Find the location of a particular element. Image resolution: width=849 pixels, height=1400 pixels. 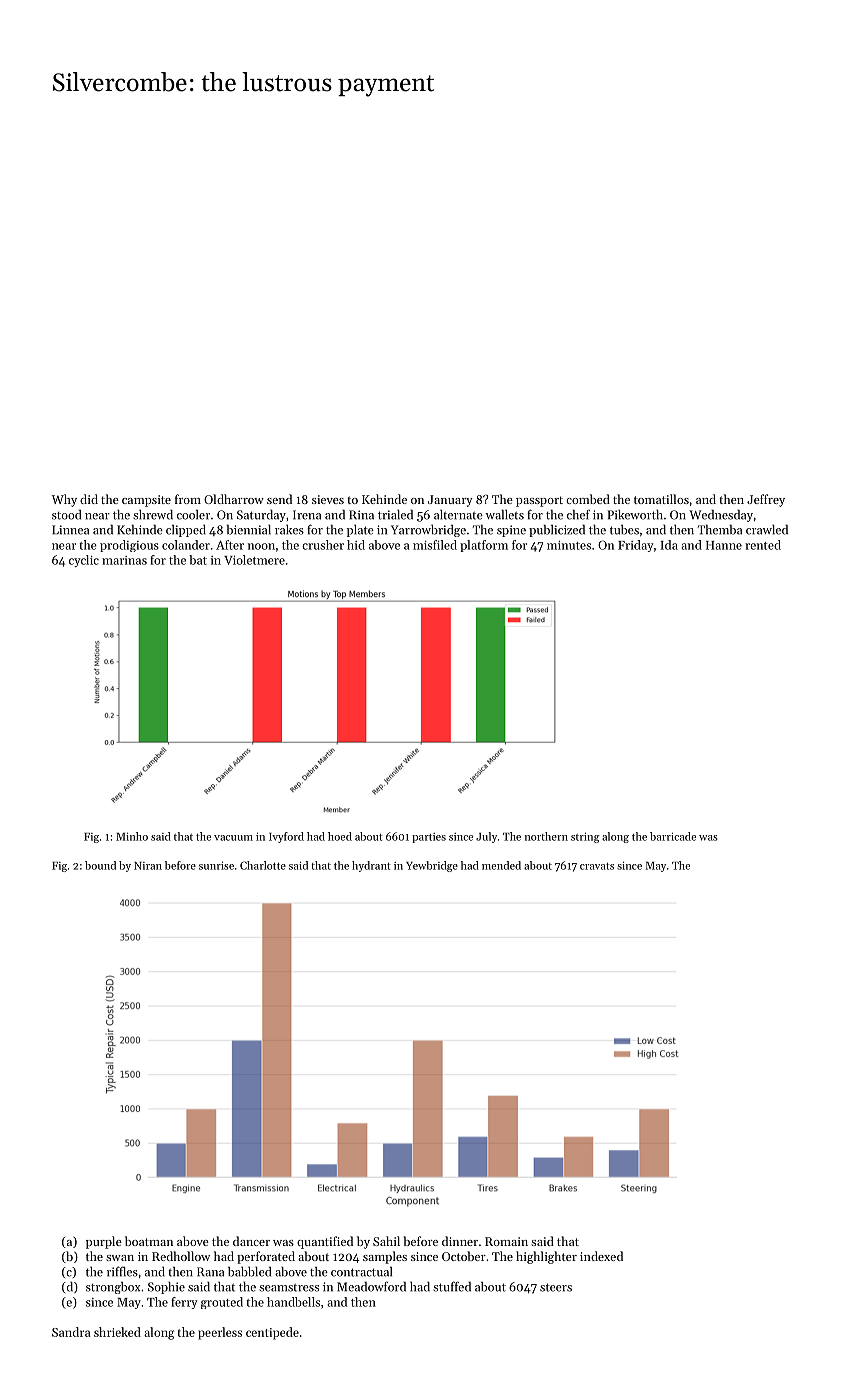

plate is located at coordinates (360, 531).
